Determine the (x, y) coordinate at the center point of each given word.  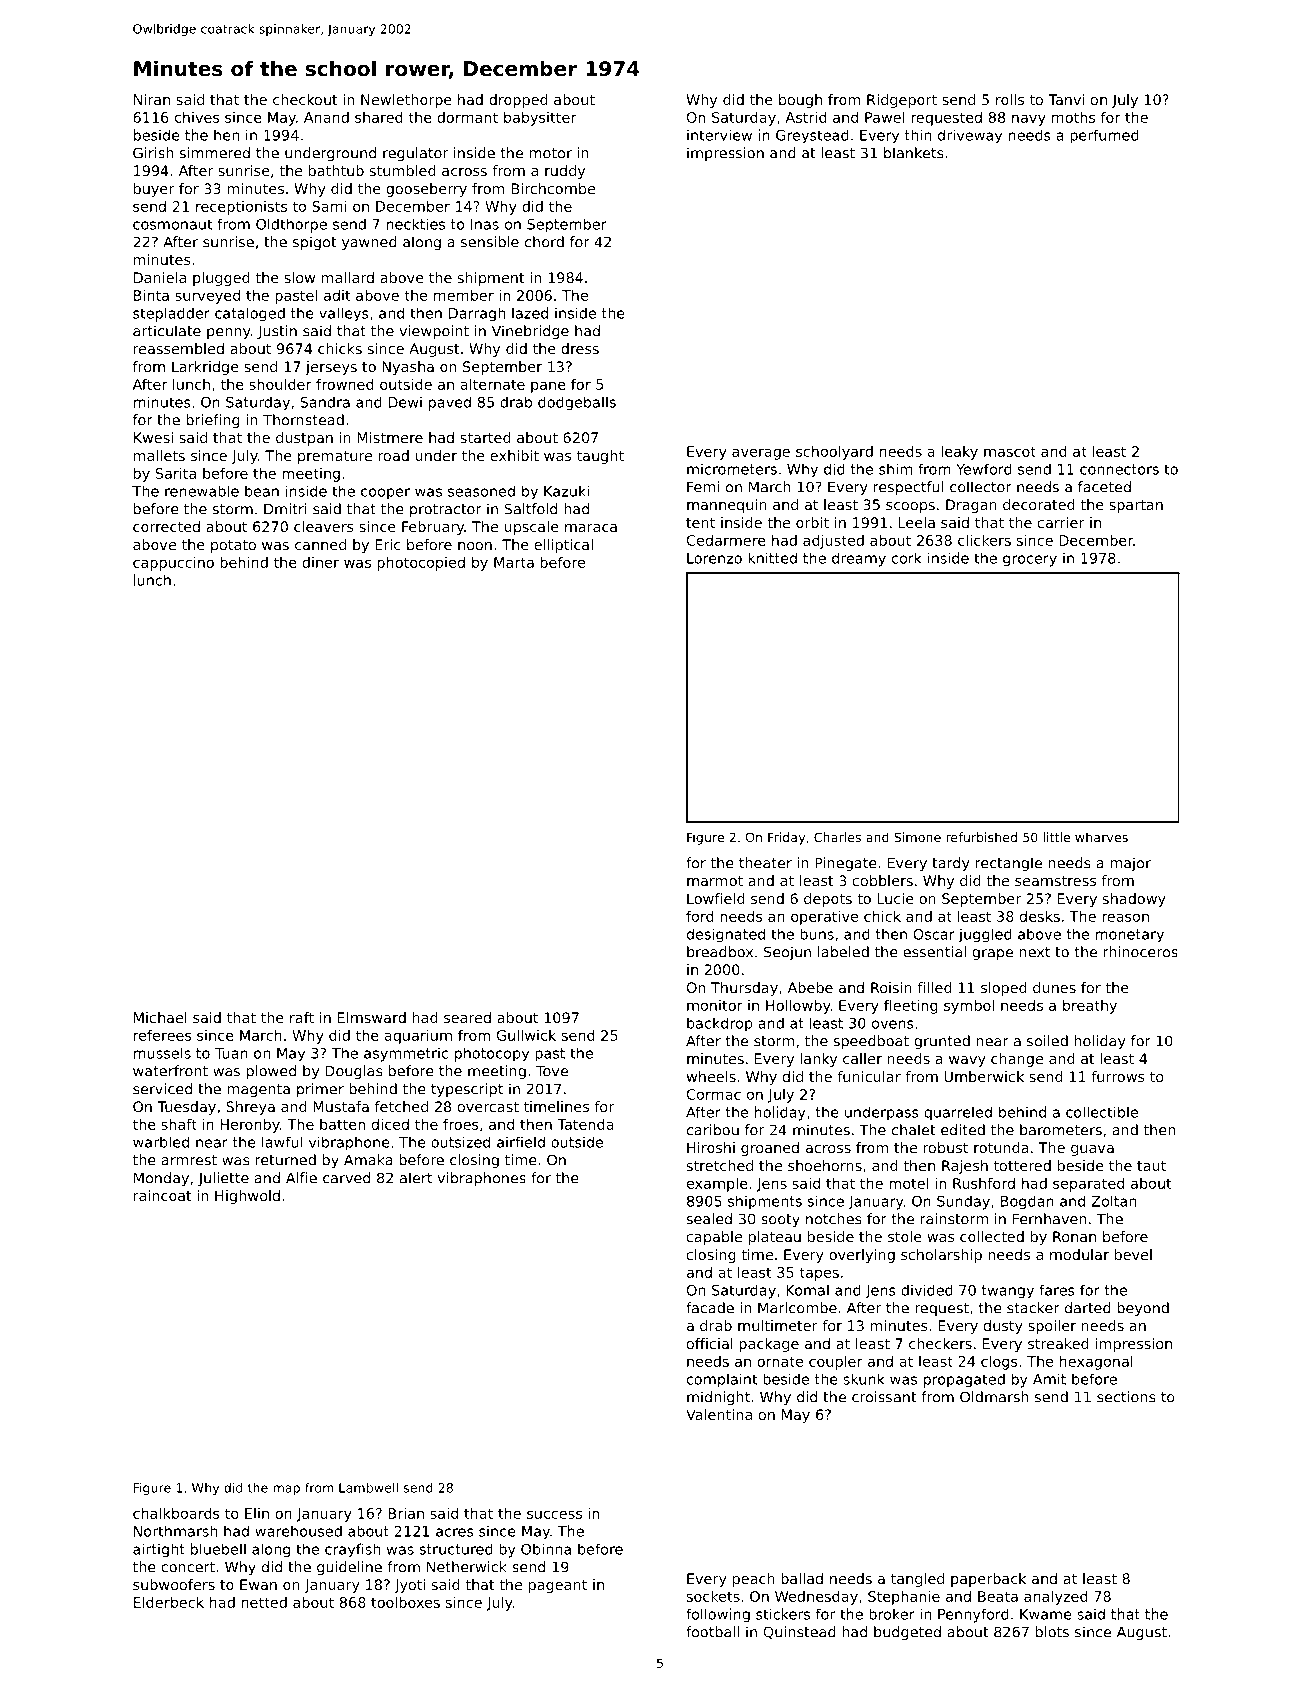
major (1130, 864)
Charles (837, 837)
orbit (812, 522)
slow (299, 277)
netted (264, 1602)
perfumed (1104, 137)
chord (544, 242)
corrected (166, 526)
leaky (959, 453)
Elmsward (372, 1017)
